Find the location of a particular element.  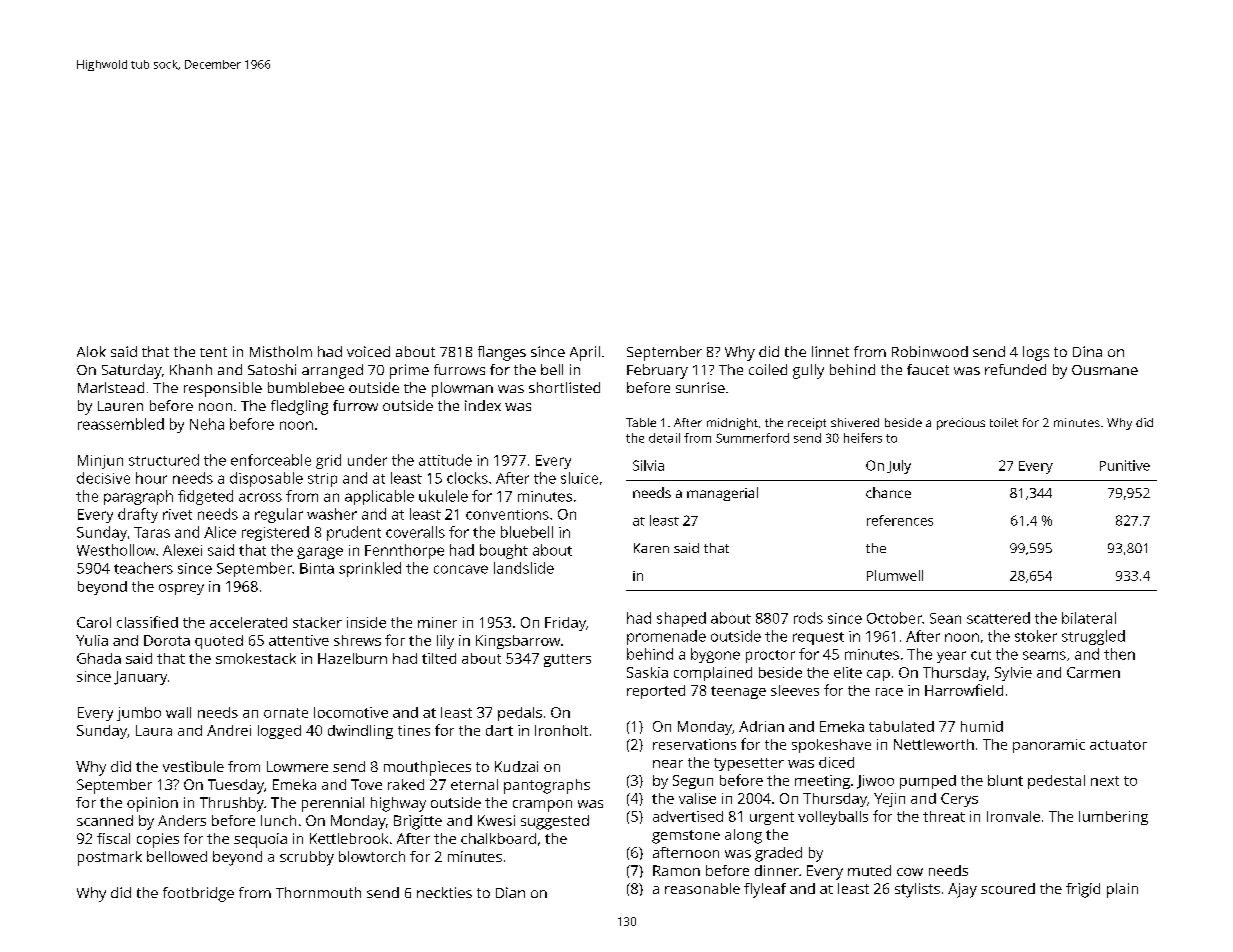

ornate is located at coordinates (286, 713).
